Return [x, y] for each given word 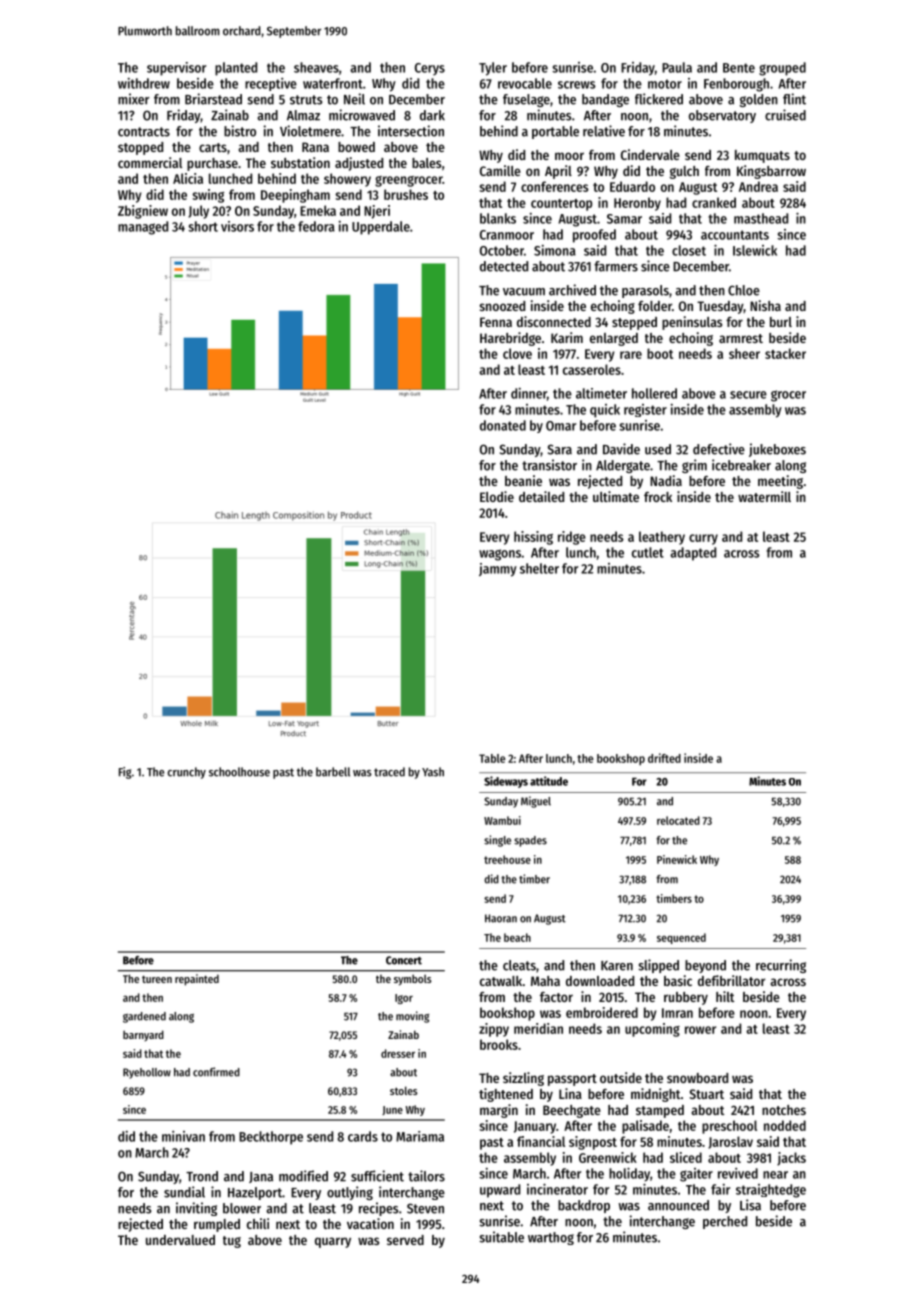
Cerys [430, 69]
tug [232, 1242]
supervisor [176, 69]
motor [665, 84]
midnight [656, 1095]
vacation [370, 1223]
